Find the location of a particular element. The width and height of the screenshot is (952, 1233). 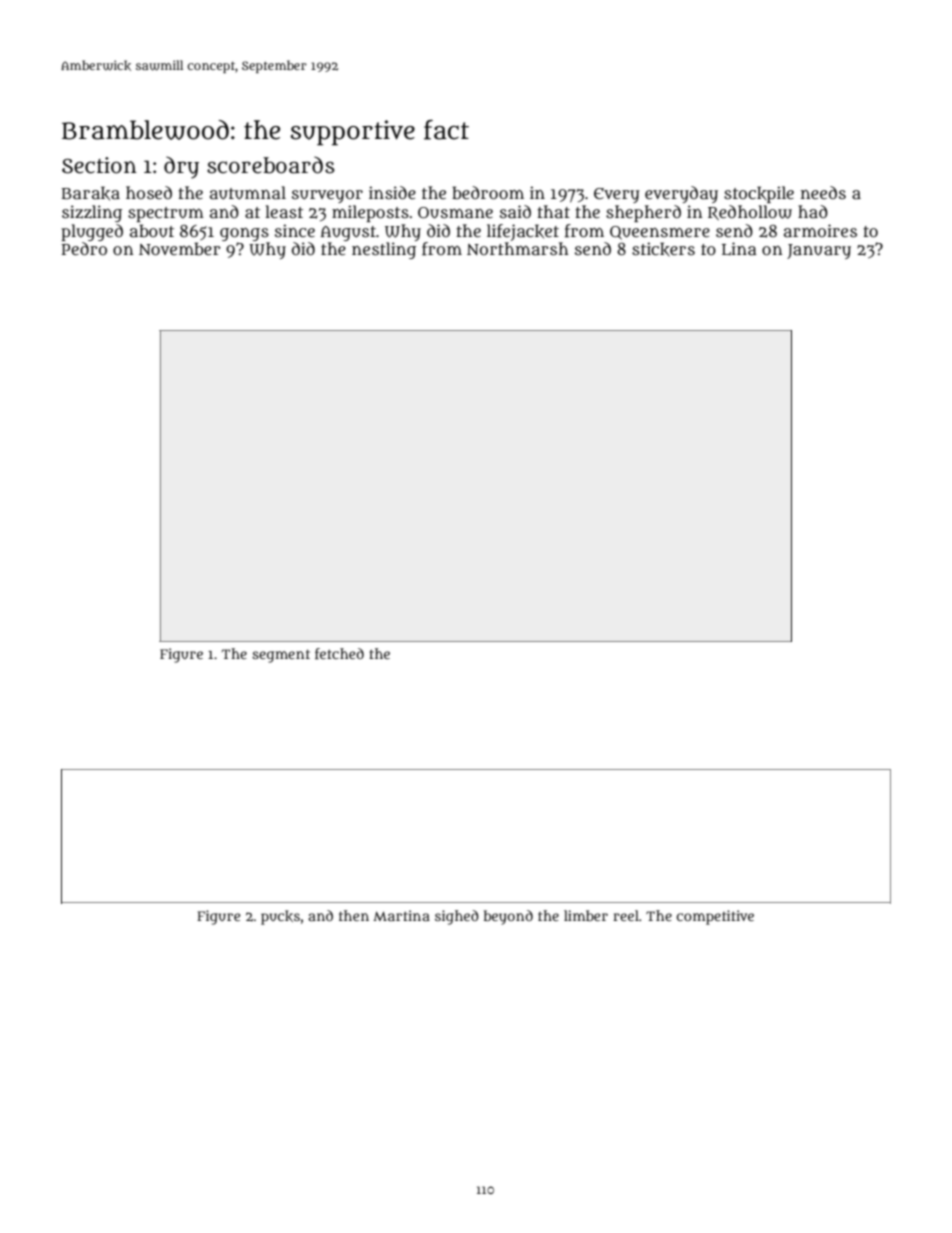

stickers is located at coordinates (663, 249).
